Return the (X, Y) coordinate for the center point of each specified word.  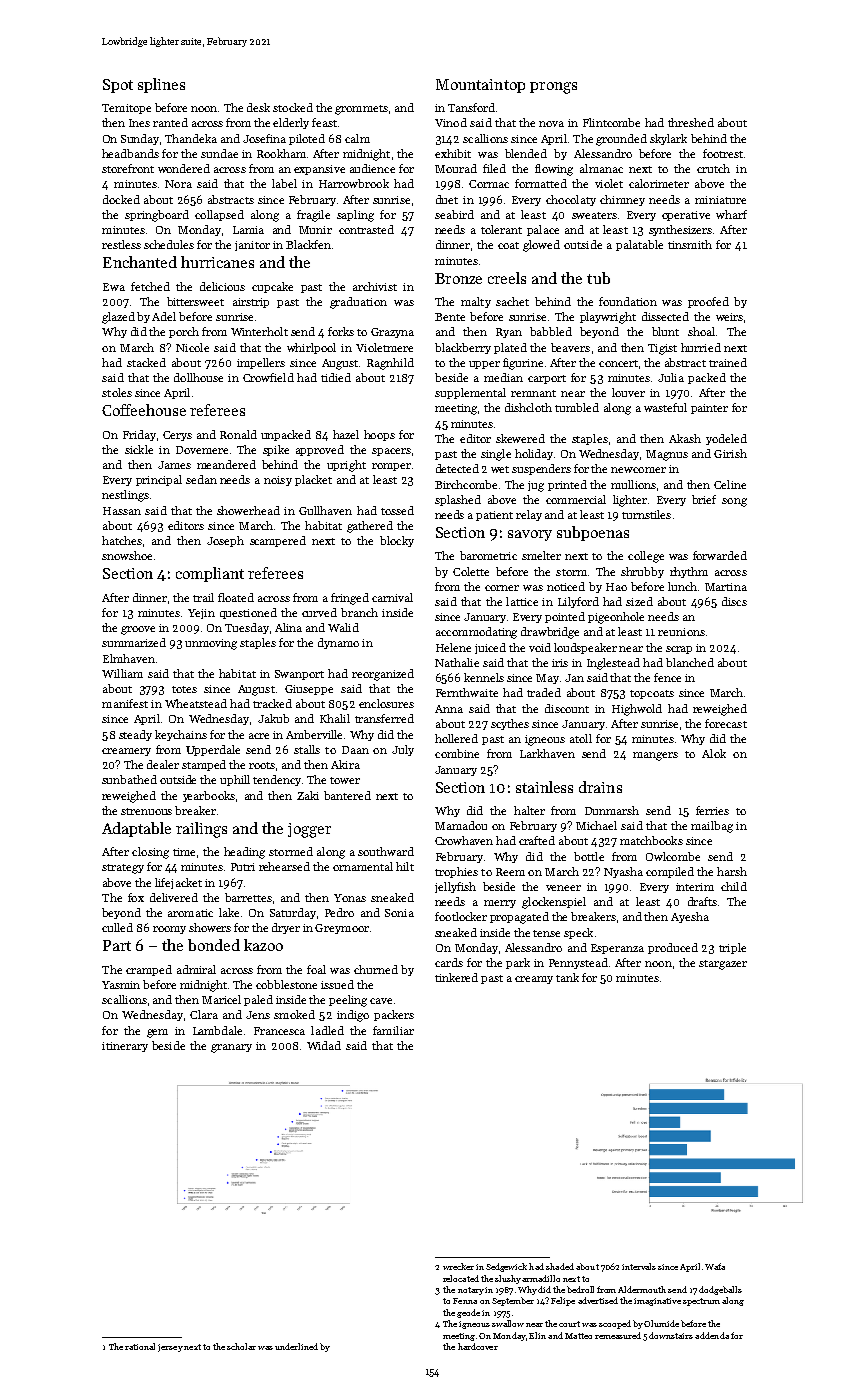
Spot (118, 86)
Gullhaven (325, 510)
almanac (601, 168)
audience (372, 168)
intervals (639, 1266)
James (174, 465)
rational (140, 1346)
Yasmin (121, 985)
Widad (324, 1045)
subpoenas (593, 533)
